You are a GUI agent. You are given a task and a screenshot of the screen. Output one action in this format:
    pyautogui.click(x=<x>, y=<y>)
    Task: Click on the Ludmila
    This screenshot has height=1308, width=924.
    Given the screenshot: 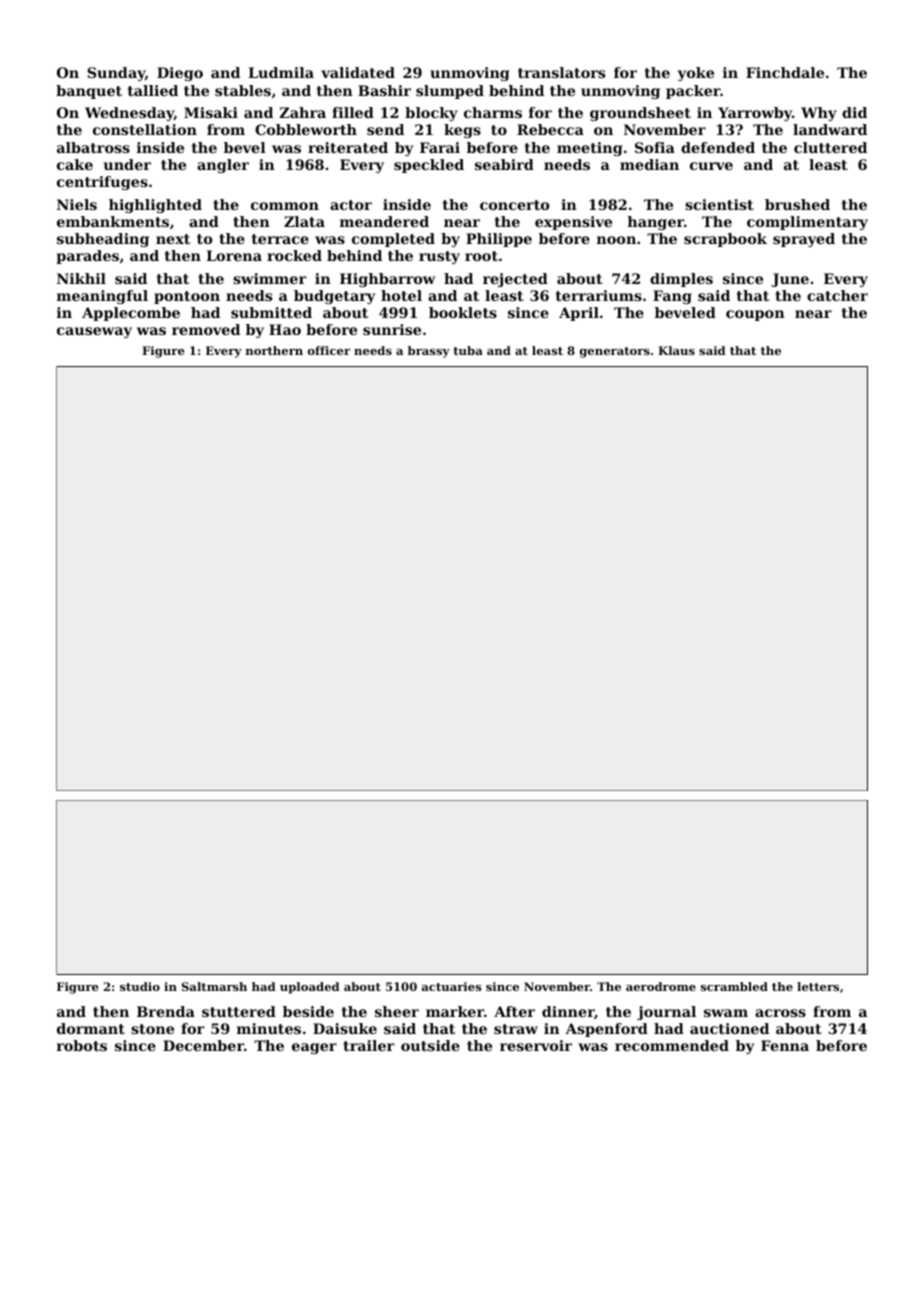 What is the action you would take?
    pyautogui.click(x=281, y=72)
